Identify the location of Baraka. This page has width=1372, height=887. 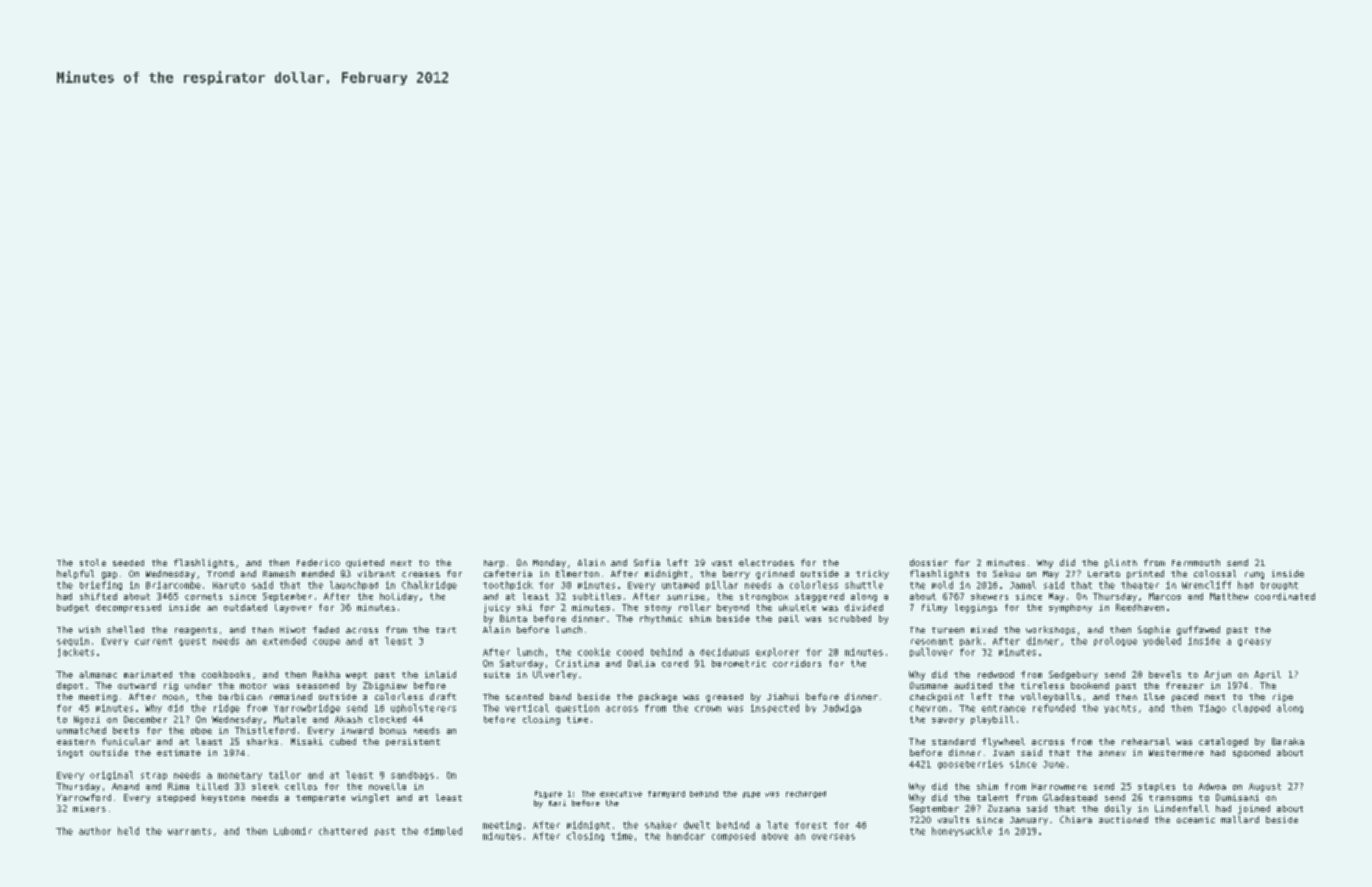
(1288, 741).
